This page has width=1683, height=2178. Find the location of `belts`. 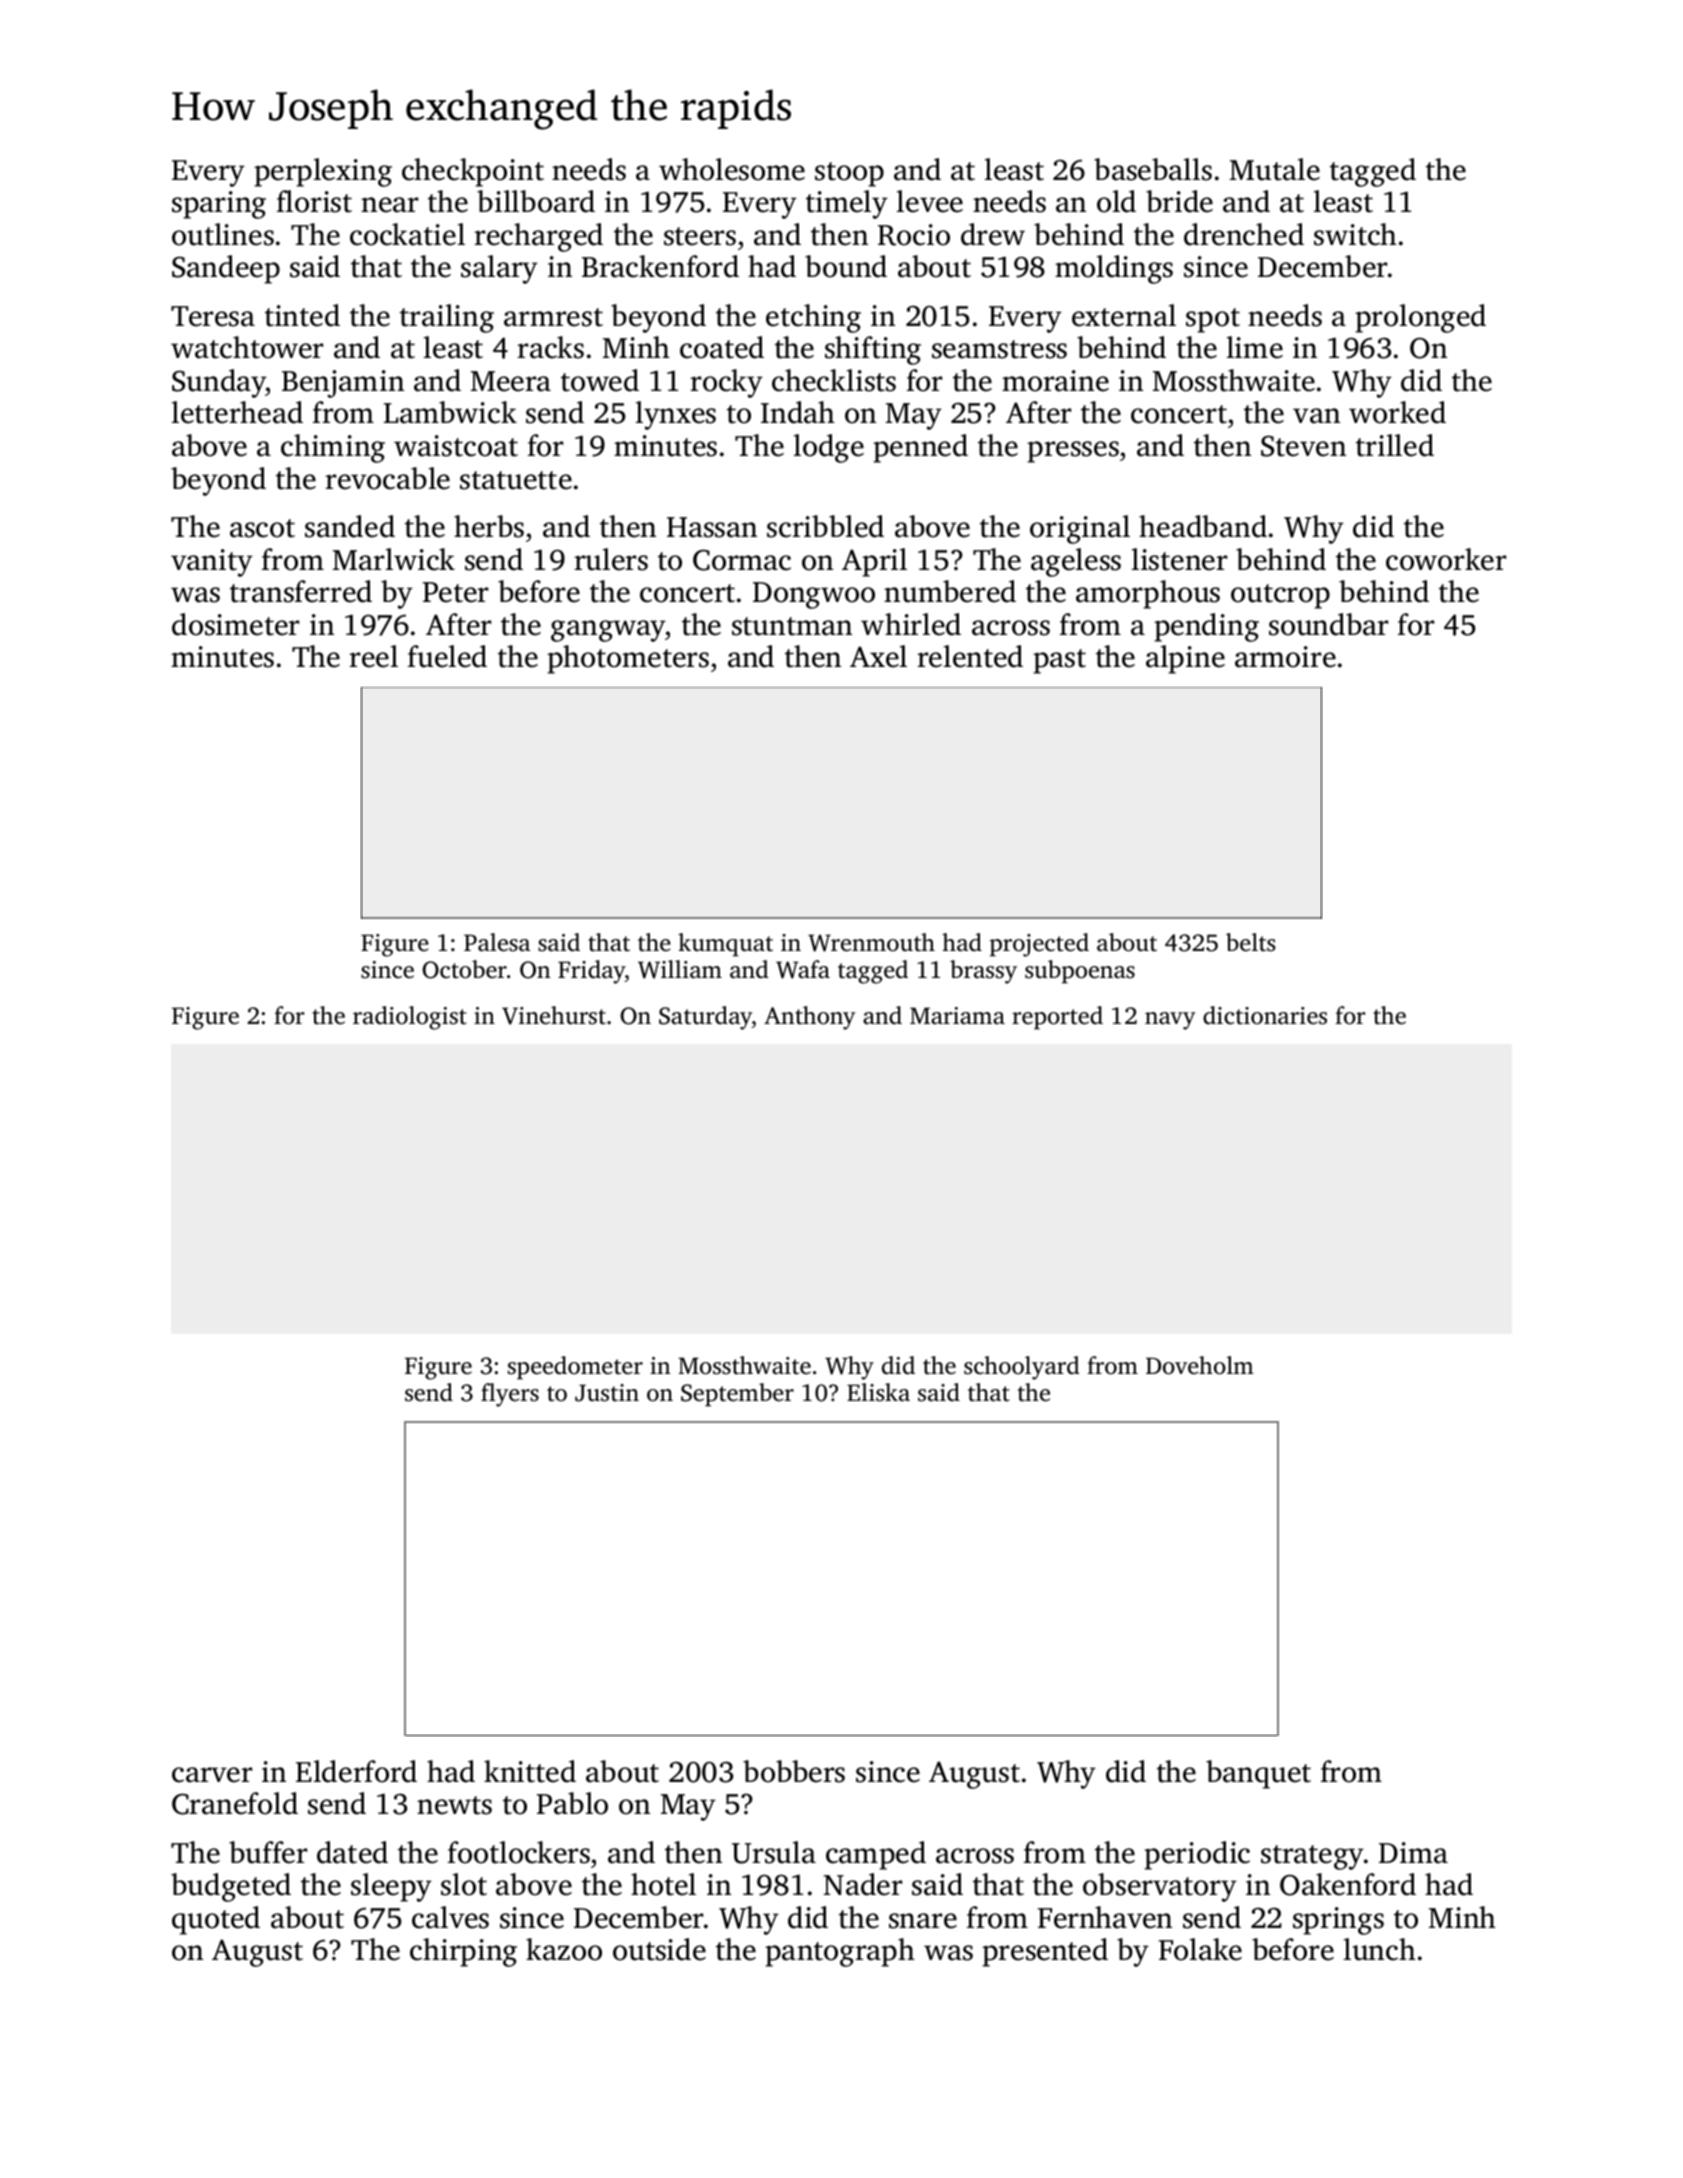

belts is located at coordinates (1251, 942).
